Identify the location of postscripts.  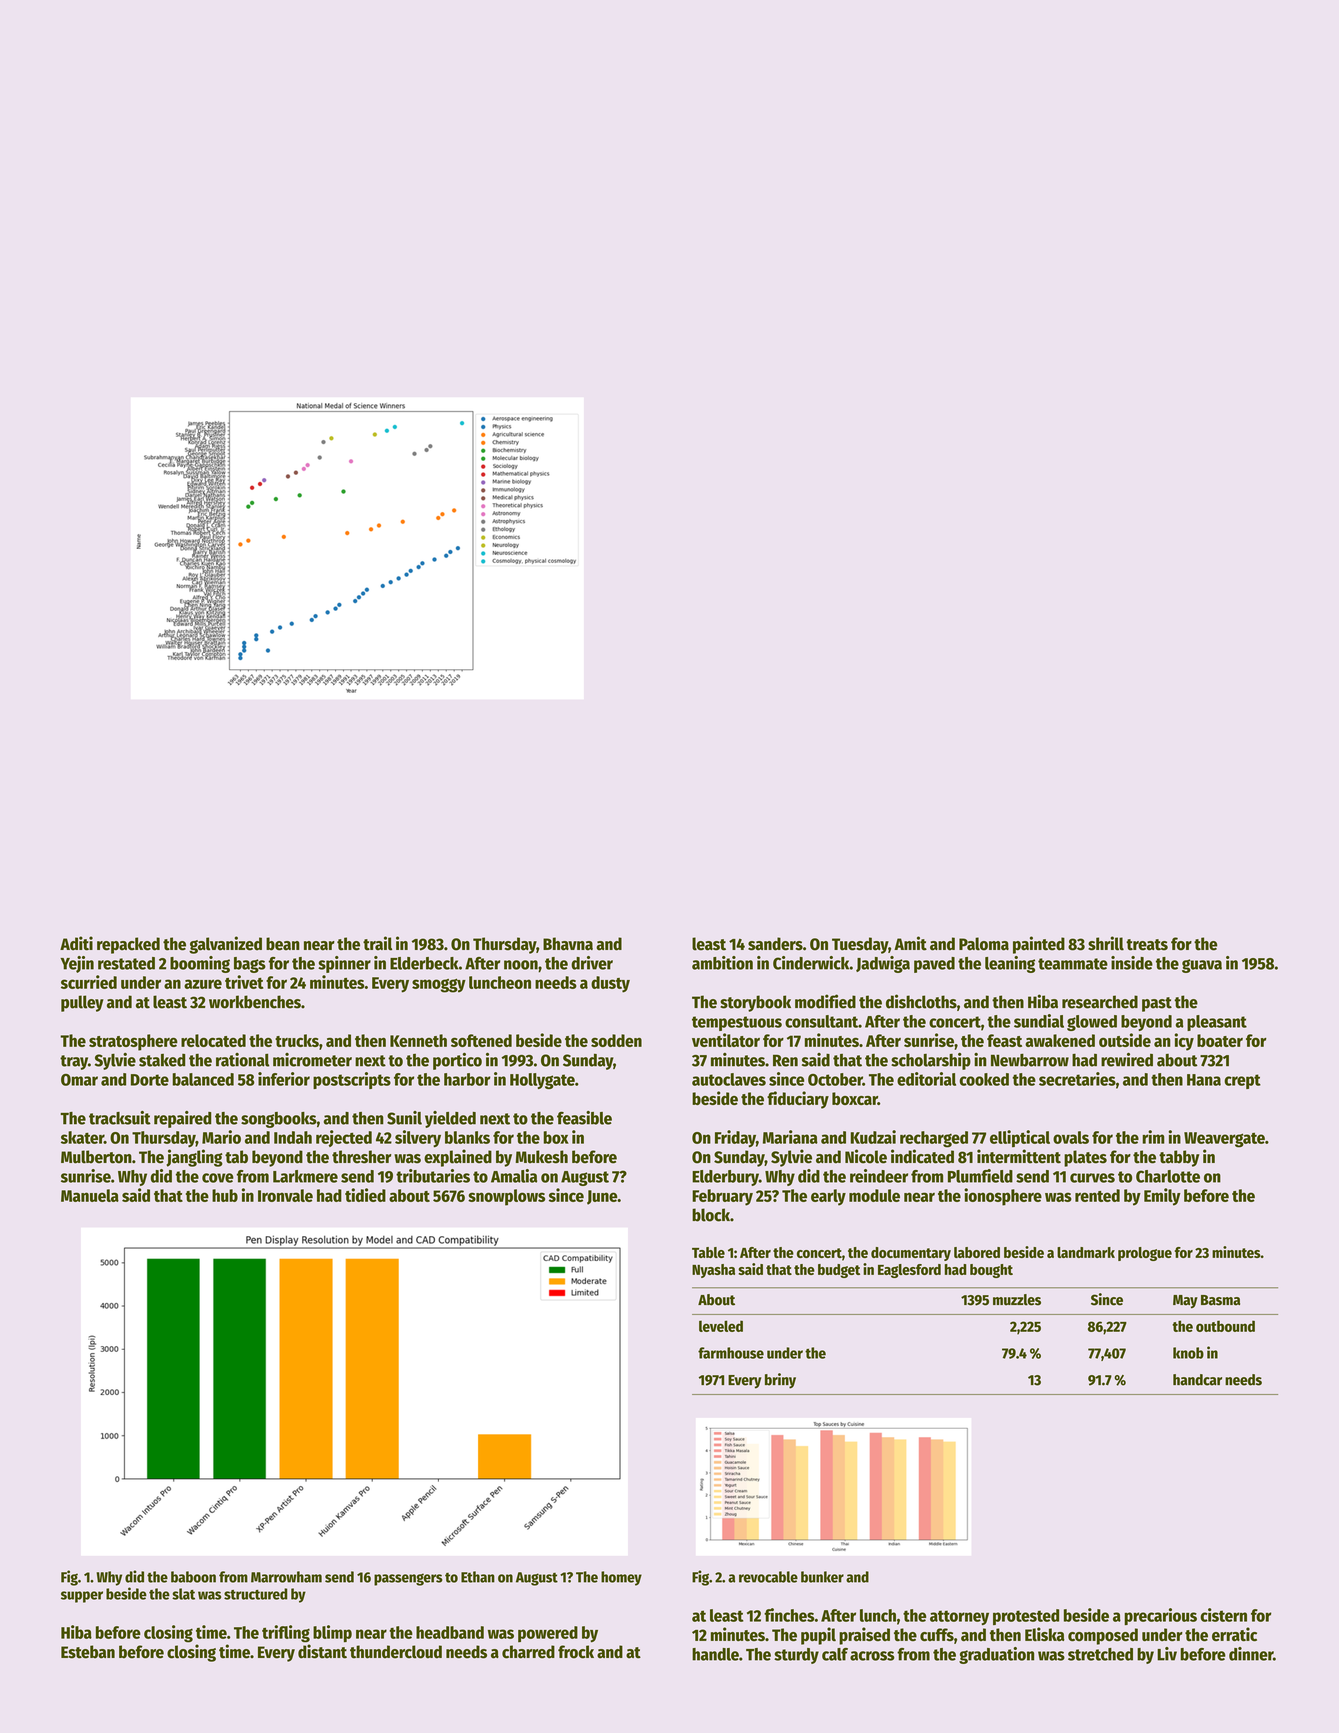
(352, 1080).
